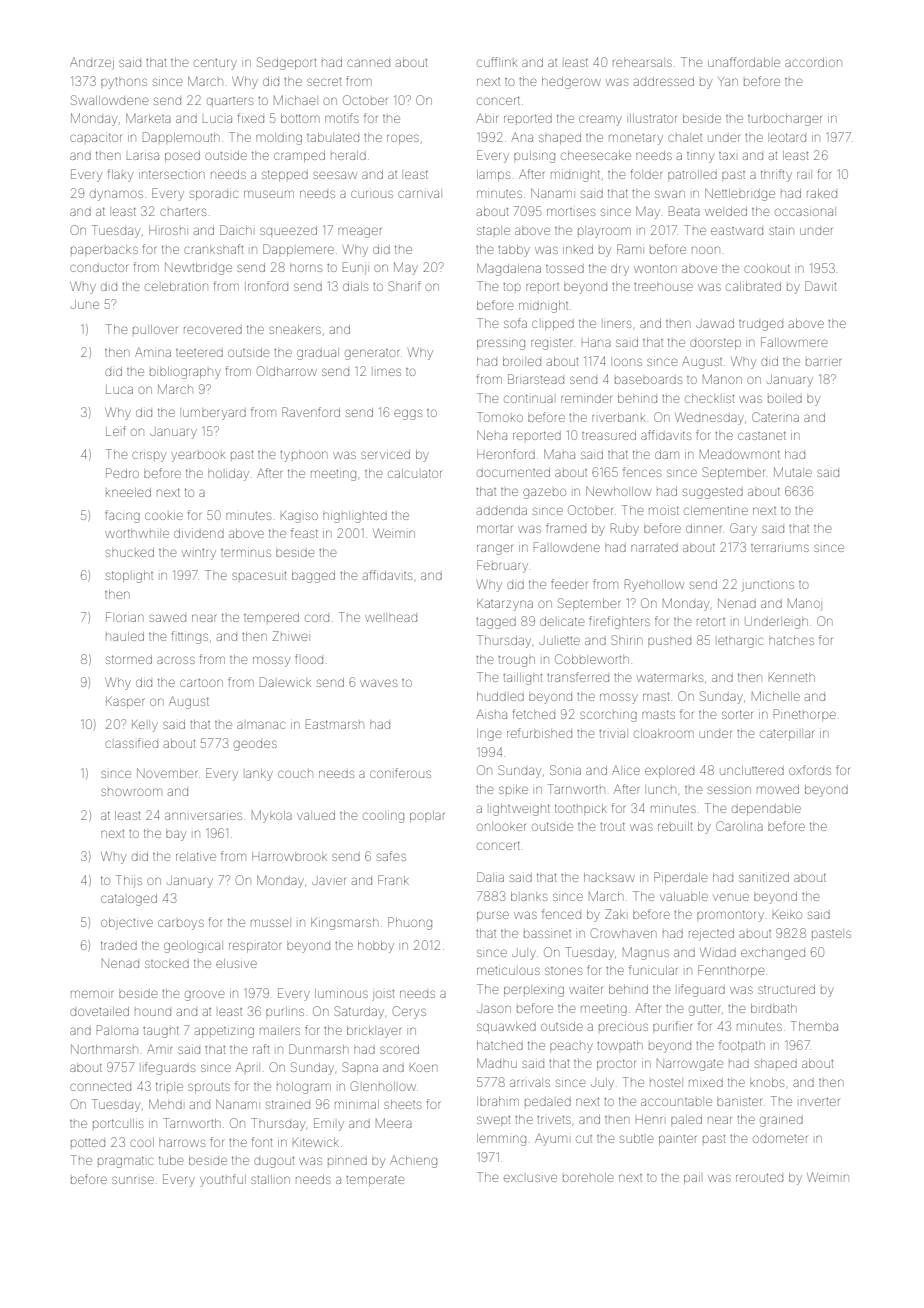 The height and width of the image is (1308, 924). What do you see at coordinates (375, 1180) in the image?
I see `temperate` at bounding box center [375, 1180].
